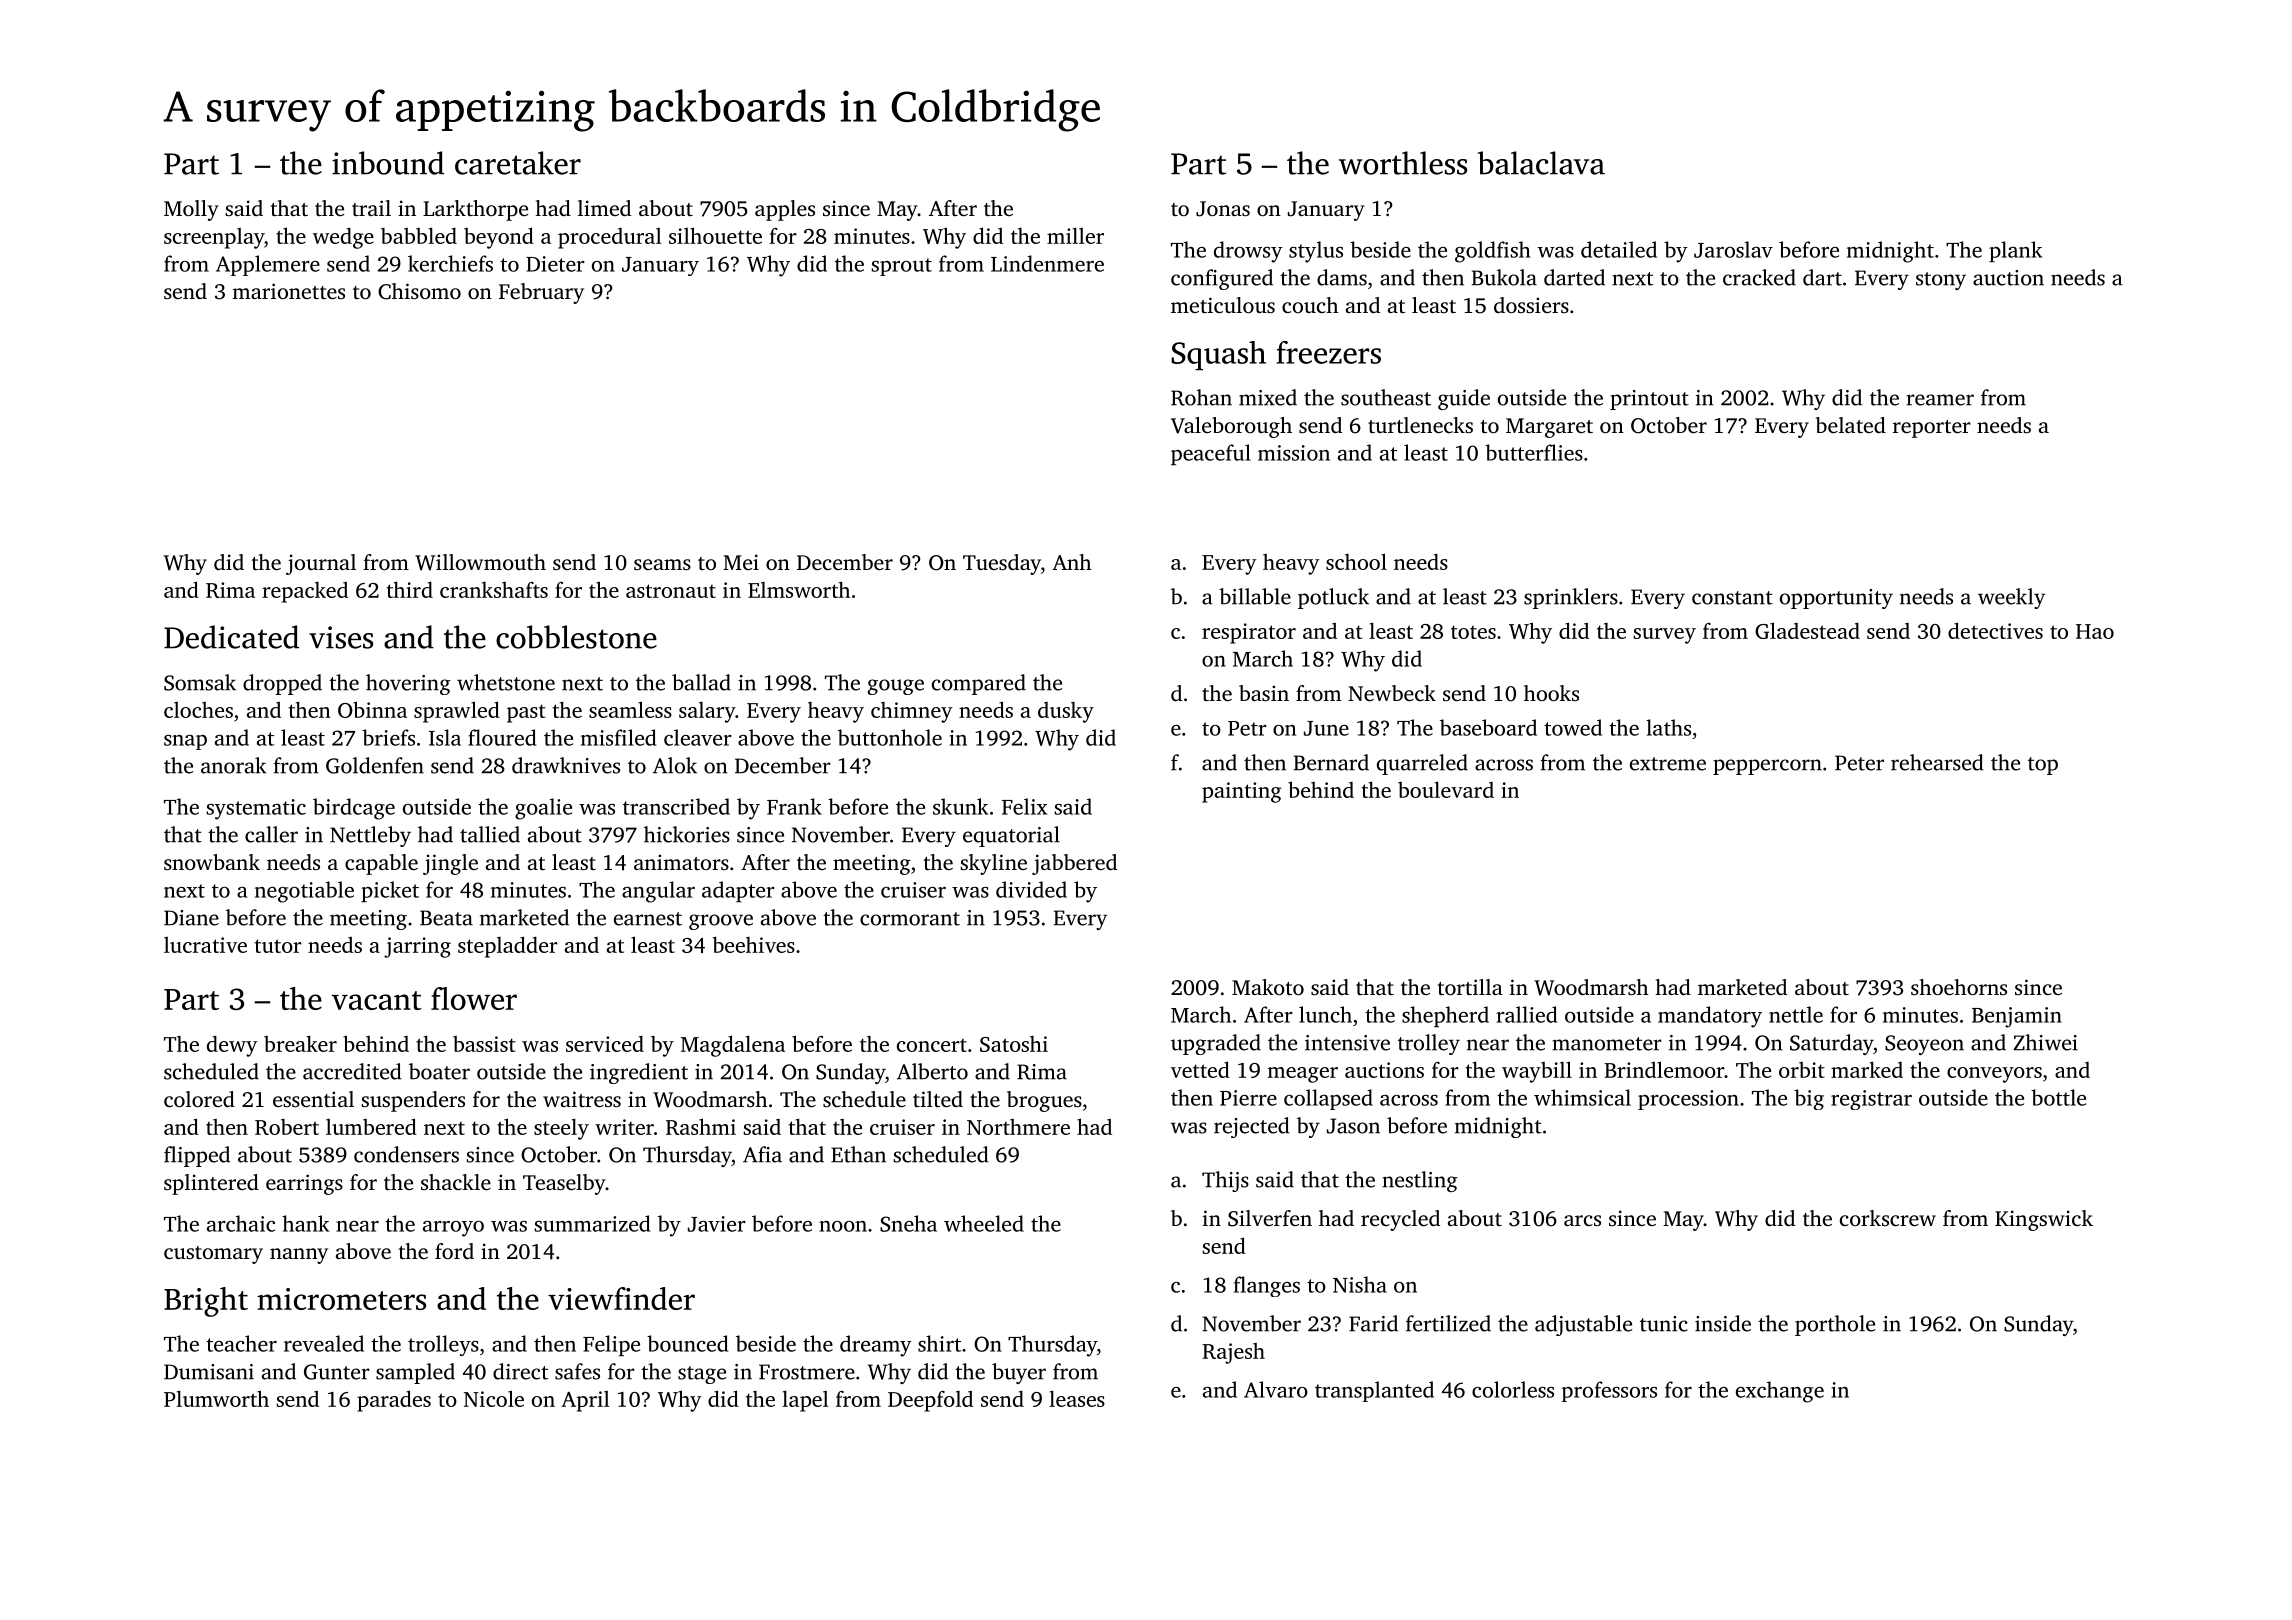 This page has width=2292, height=1620. Describe the element at coordinates (1573, 727) in the page. I see `towed` at that location.
